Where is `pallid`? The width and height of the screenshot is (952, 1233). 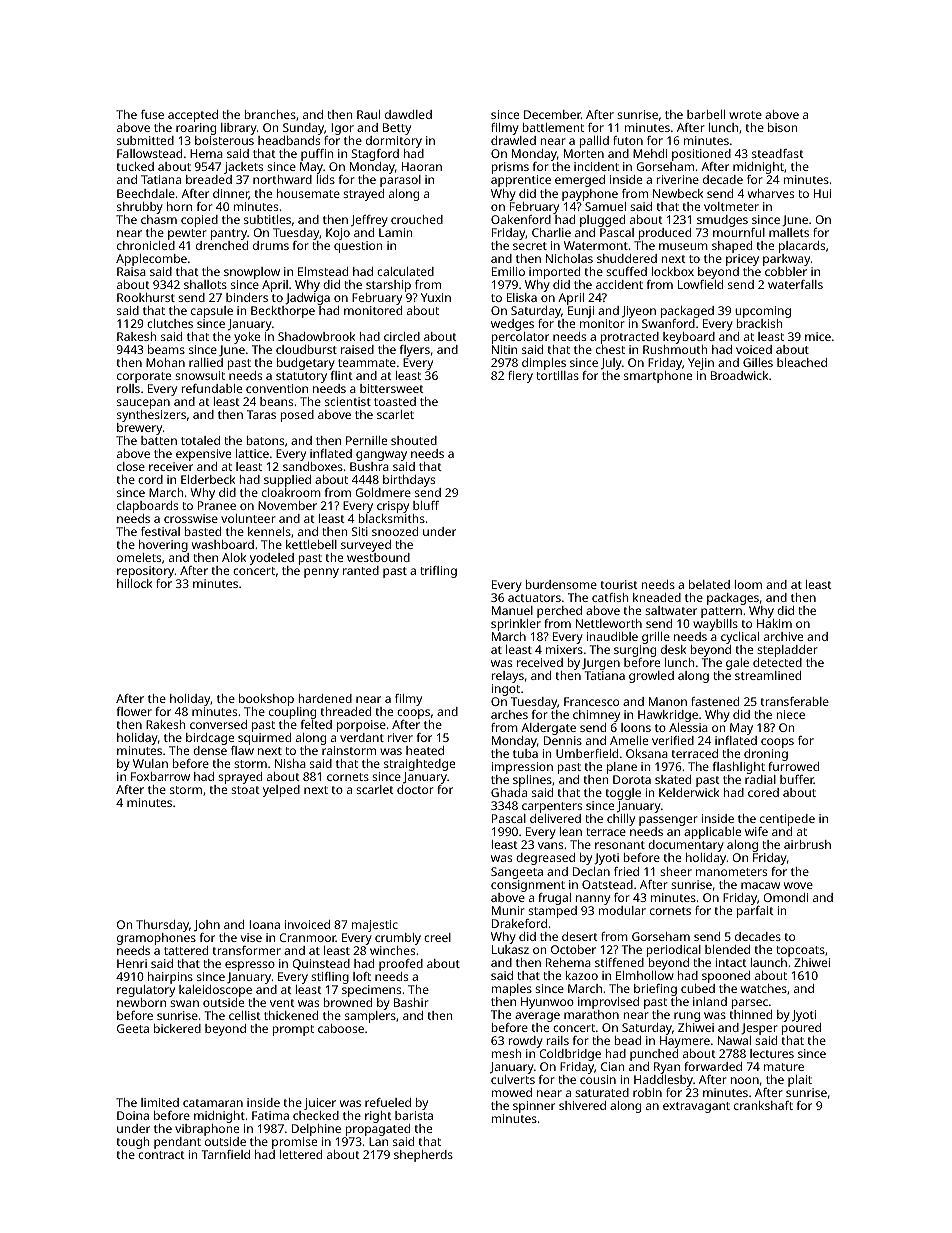 pallid is located at coordinates (594, 142).
